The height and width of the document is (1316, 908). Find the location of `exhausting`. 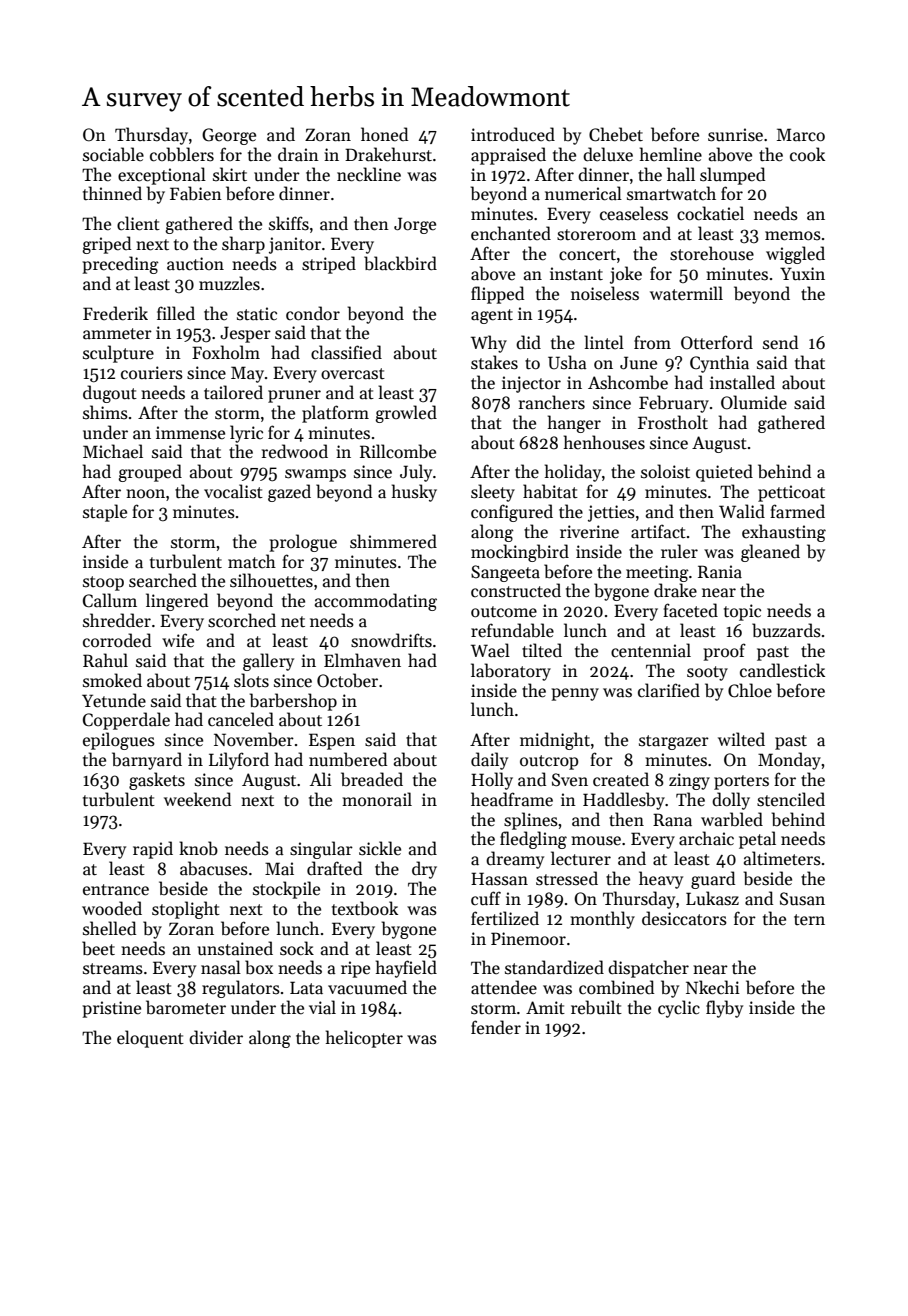

exhausting is located at coordinates (784, 533).
